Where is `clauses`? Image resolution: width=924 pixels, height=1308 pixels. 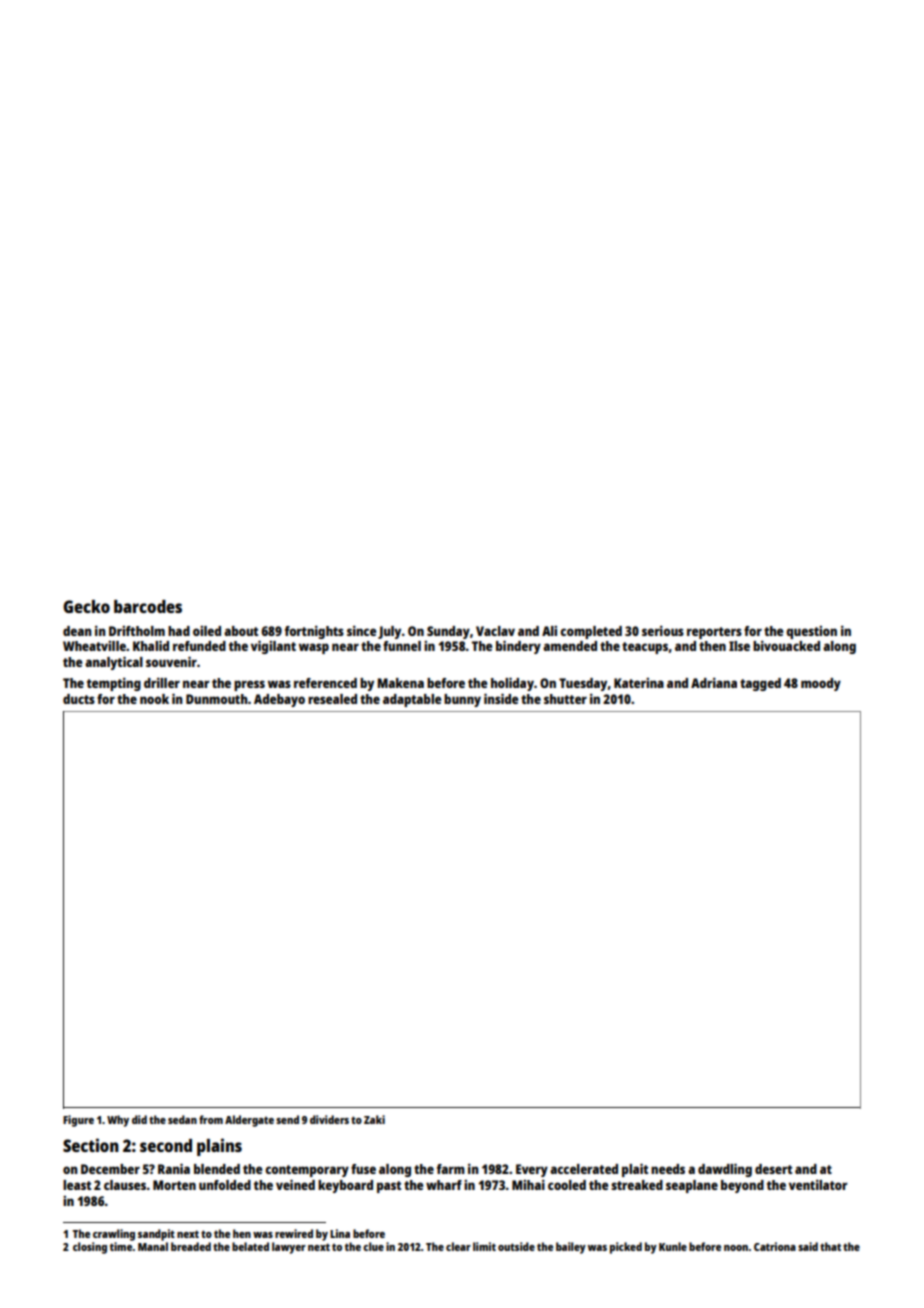 clauses is located at coordinates (125, 1185).
